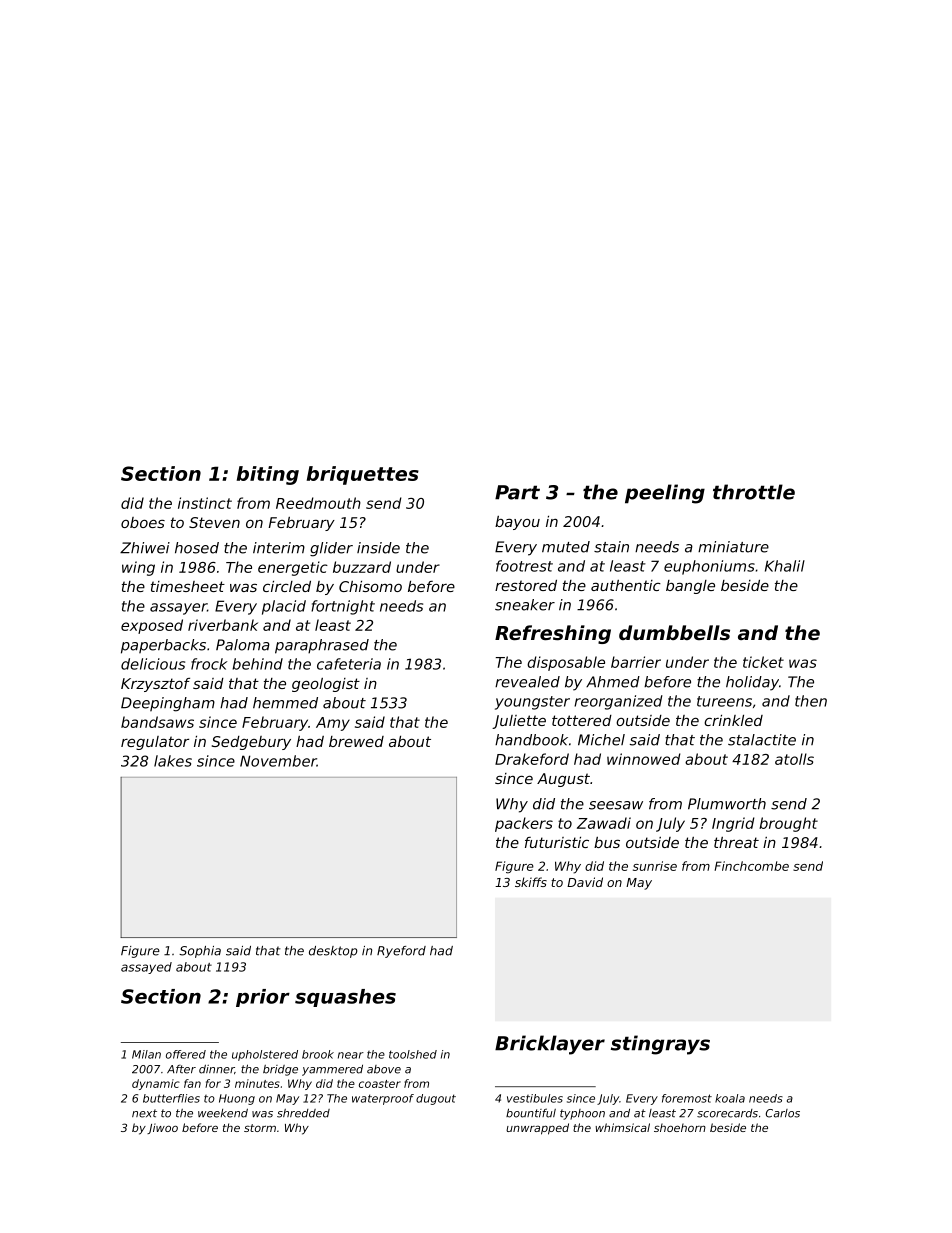  I want to click on stingrays, so click(660, 1045).
